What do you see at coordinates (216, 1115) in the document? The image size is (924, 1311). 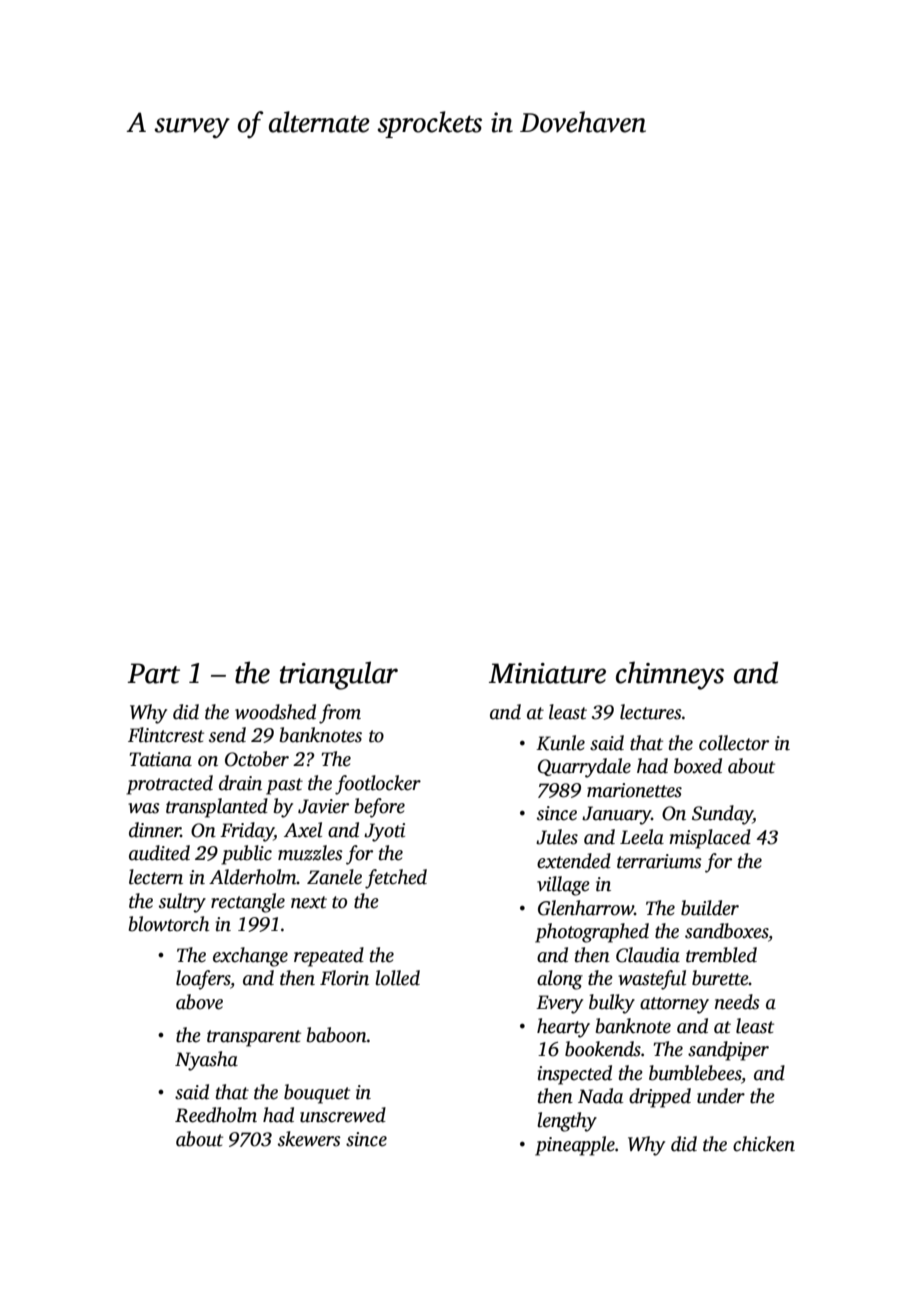 I see `Reedholm` at bounding box center [216, 1115].
